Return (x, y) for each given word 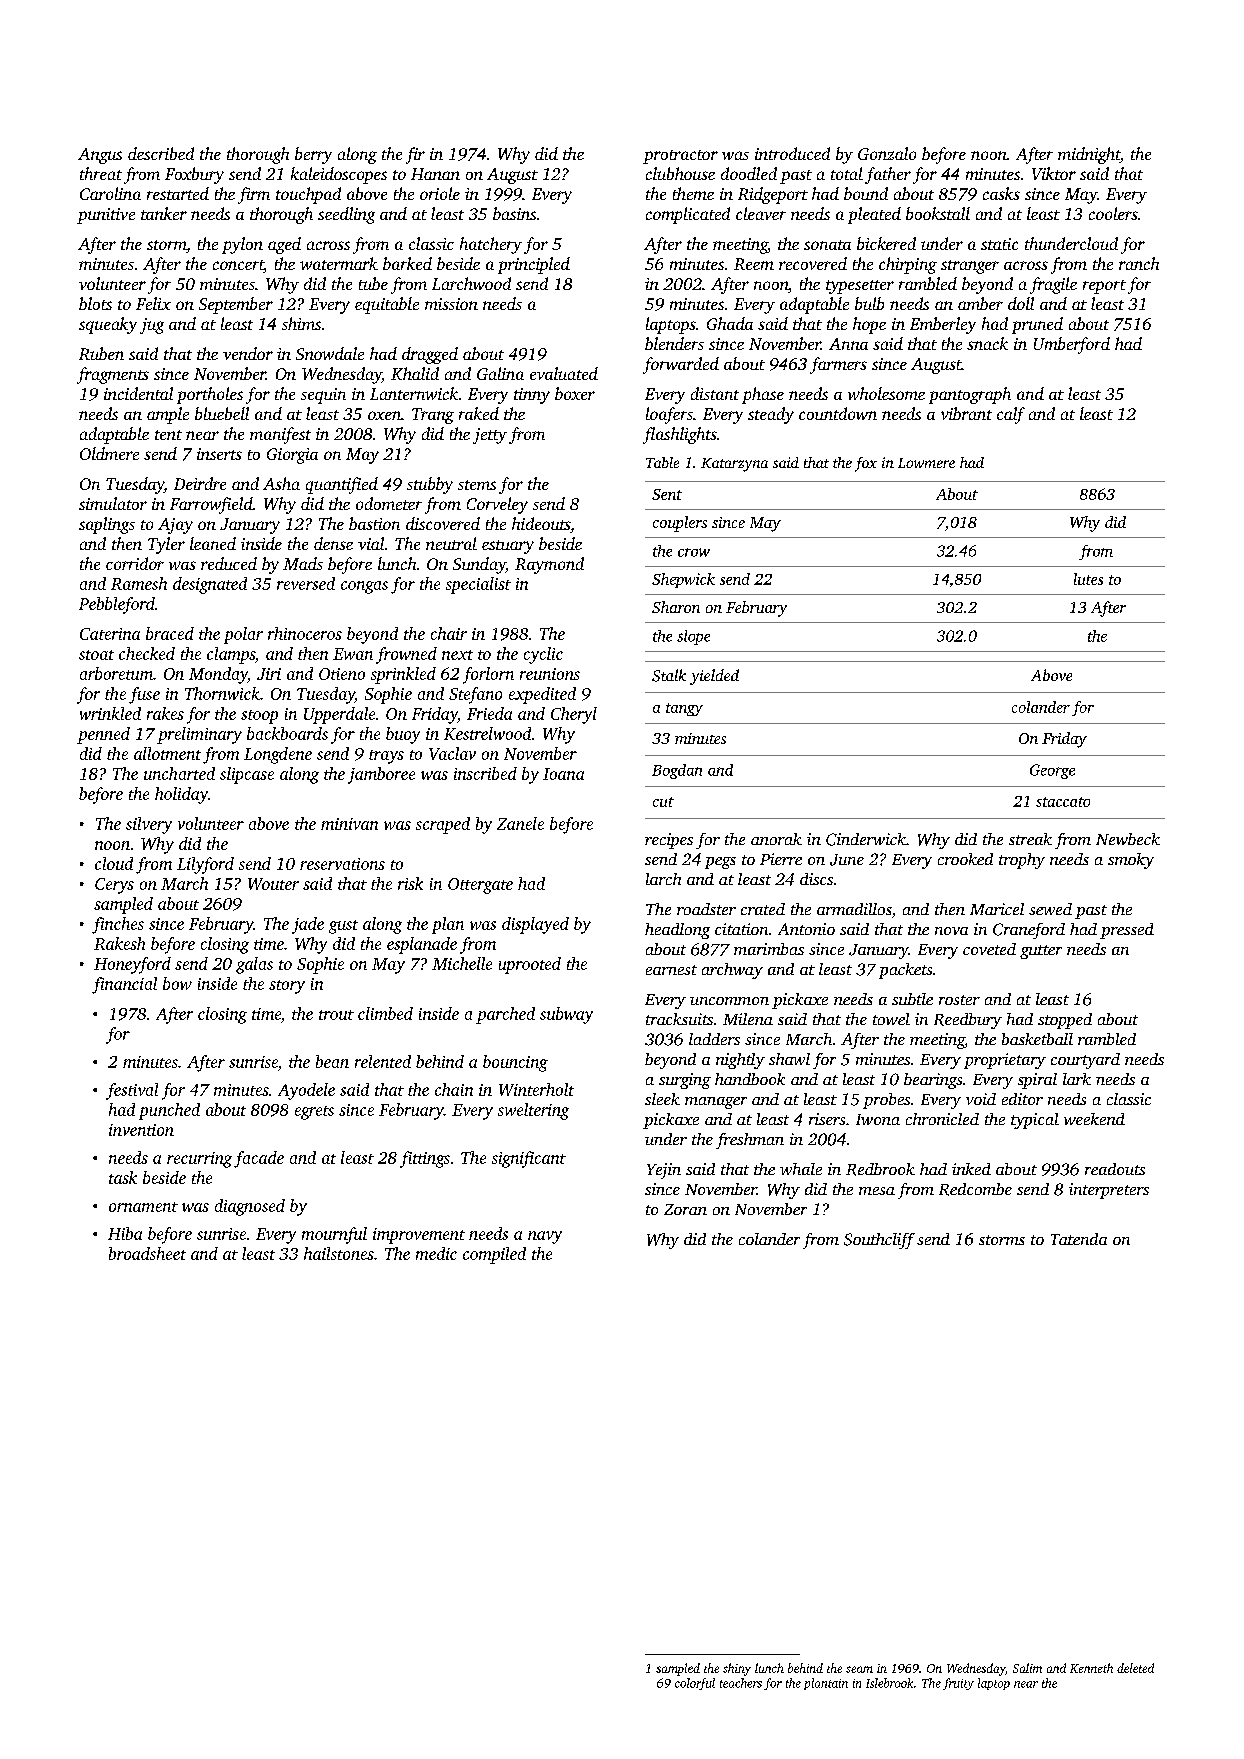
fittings (425, 1159)
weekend (1094, 1119)
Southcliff (879, 1241)
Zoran (685, 1209)
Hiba (125, 1233)
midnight (1089, 155)
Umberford (1072, 345)
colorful (695, 1684)
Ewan (353, 654)
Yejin (664, 1171)
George (1052, 771)
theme (693, 193)
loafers (669, 415)
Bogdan (677, 771)
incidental (138, 393)
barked (407, 263)
